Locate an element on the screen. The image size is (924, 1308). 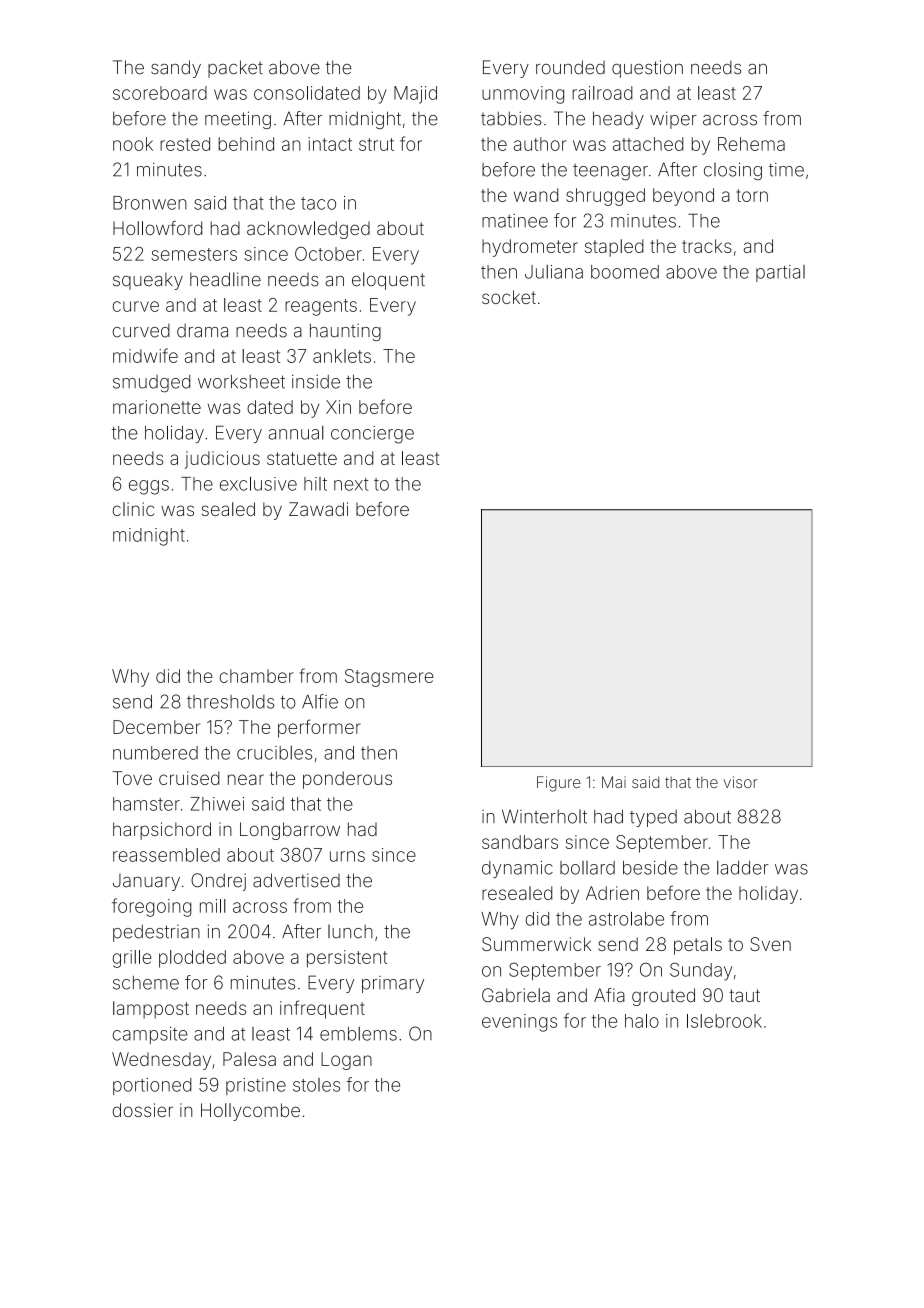
Zawadi is located at coordinates (318, 509).
